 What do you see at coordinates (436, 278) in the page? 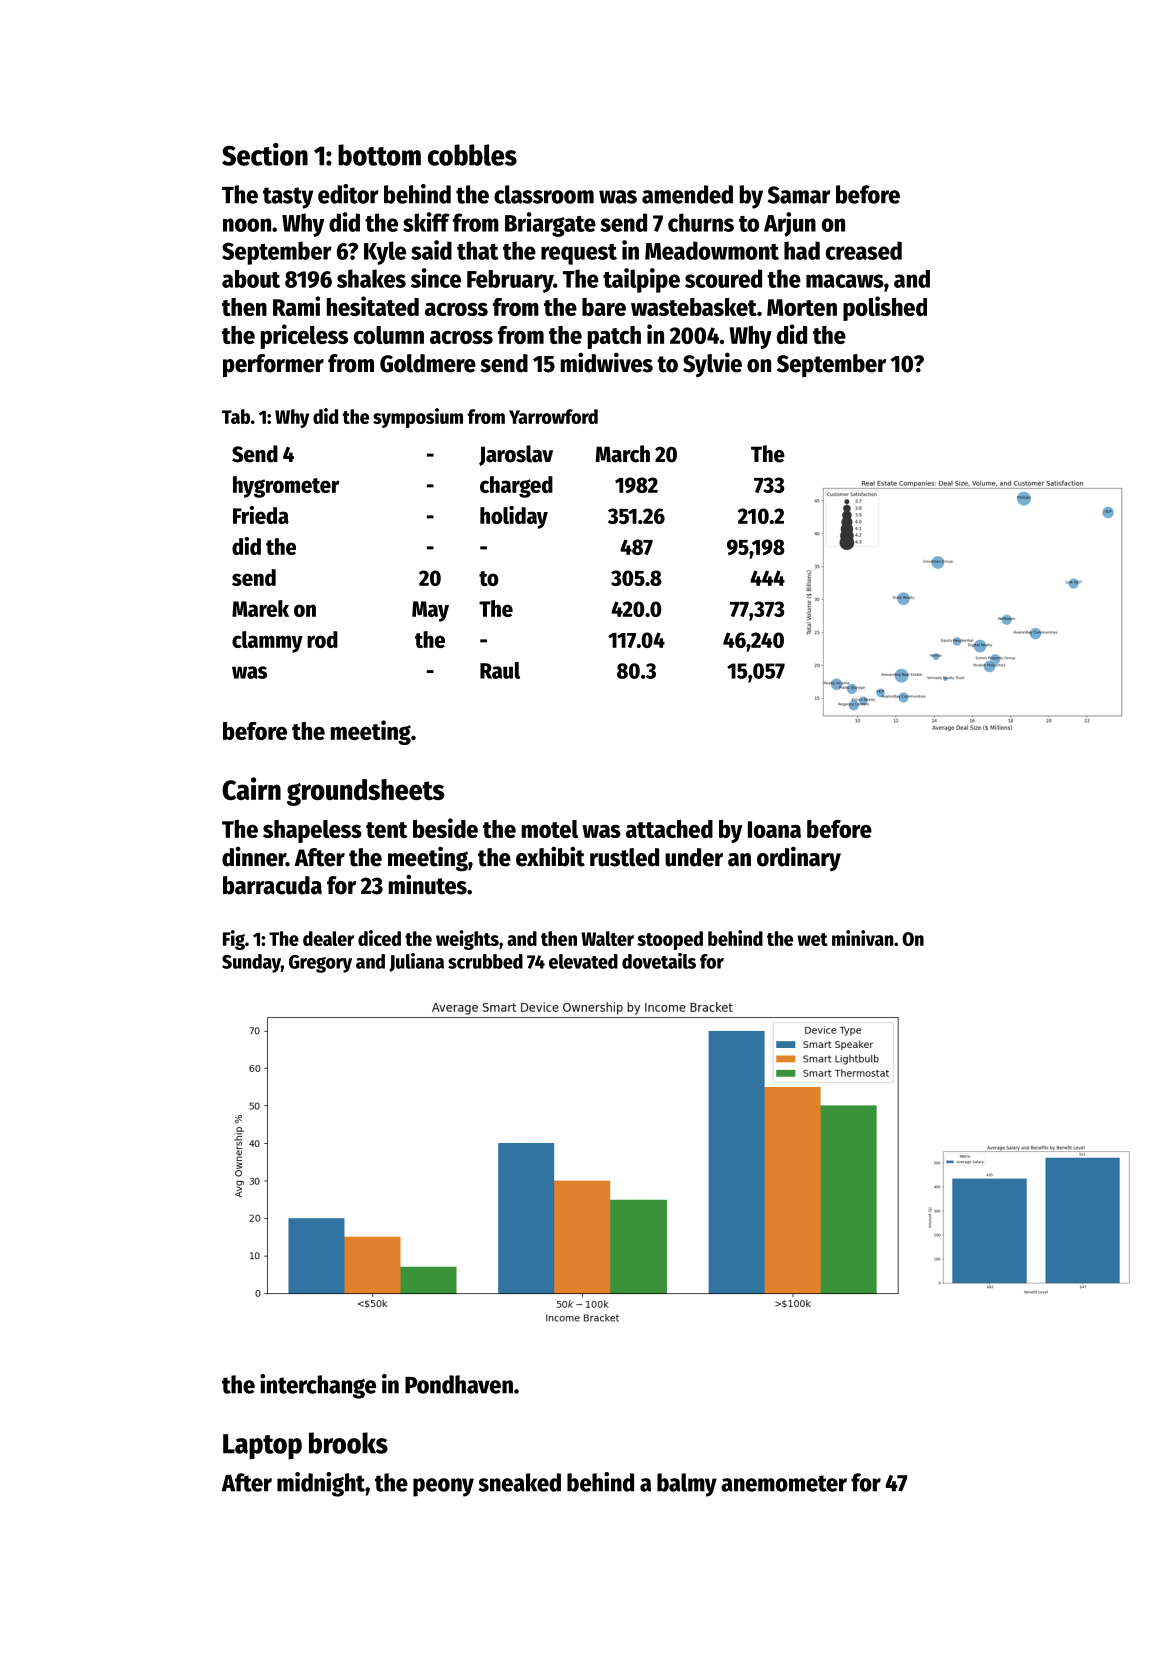
I see `since` at bounding box center [436, 278].
